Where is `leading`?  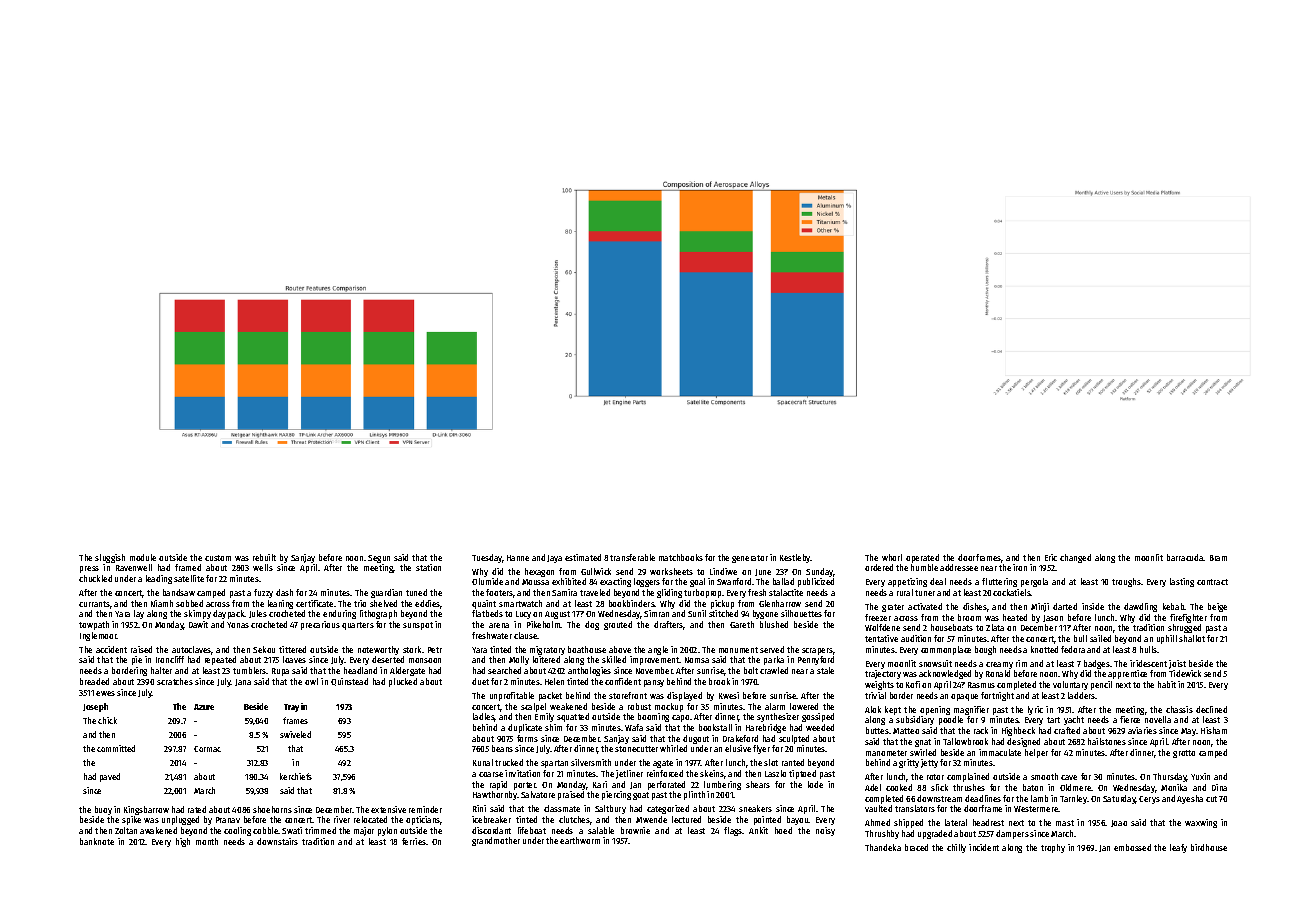 leading is located at coordinates (159, 579).
